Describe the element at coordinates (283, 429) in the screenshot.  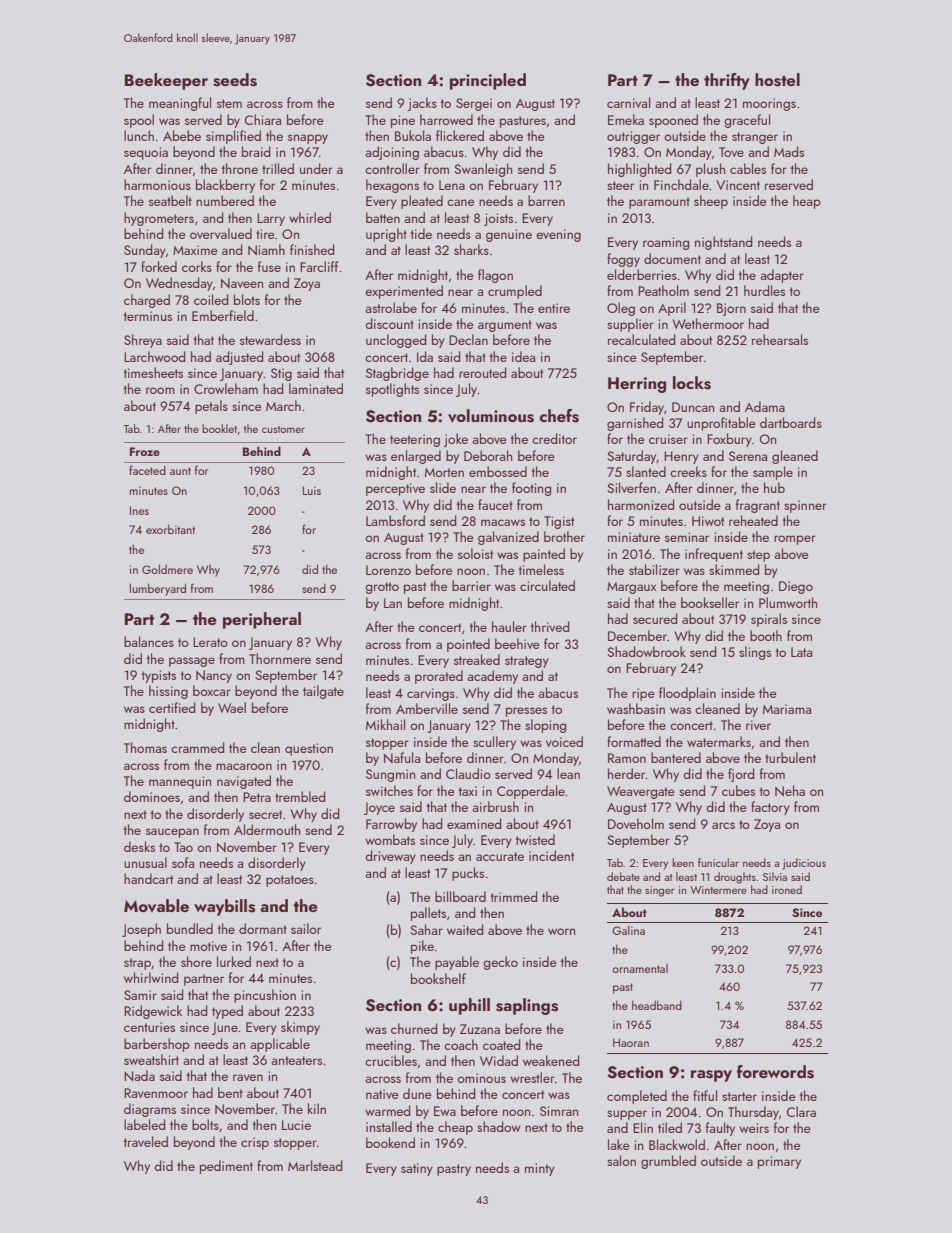
I see `customer` at that location.
